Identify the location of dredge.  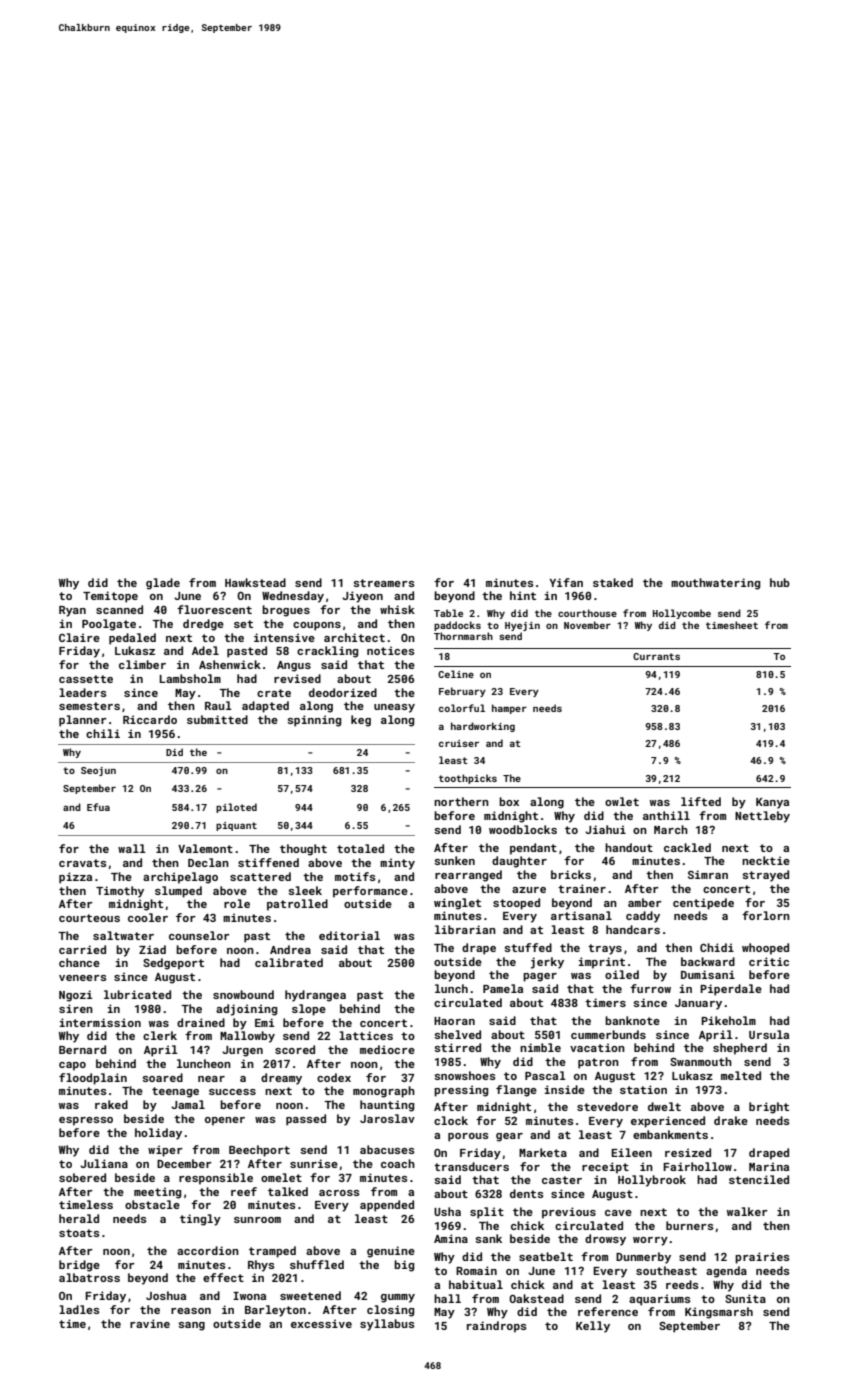
(203, 625).
